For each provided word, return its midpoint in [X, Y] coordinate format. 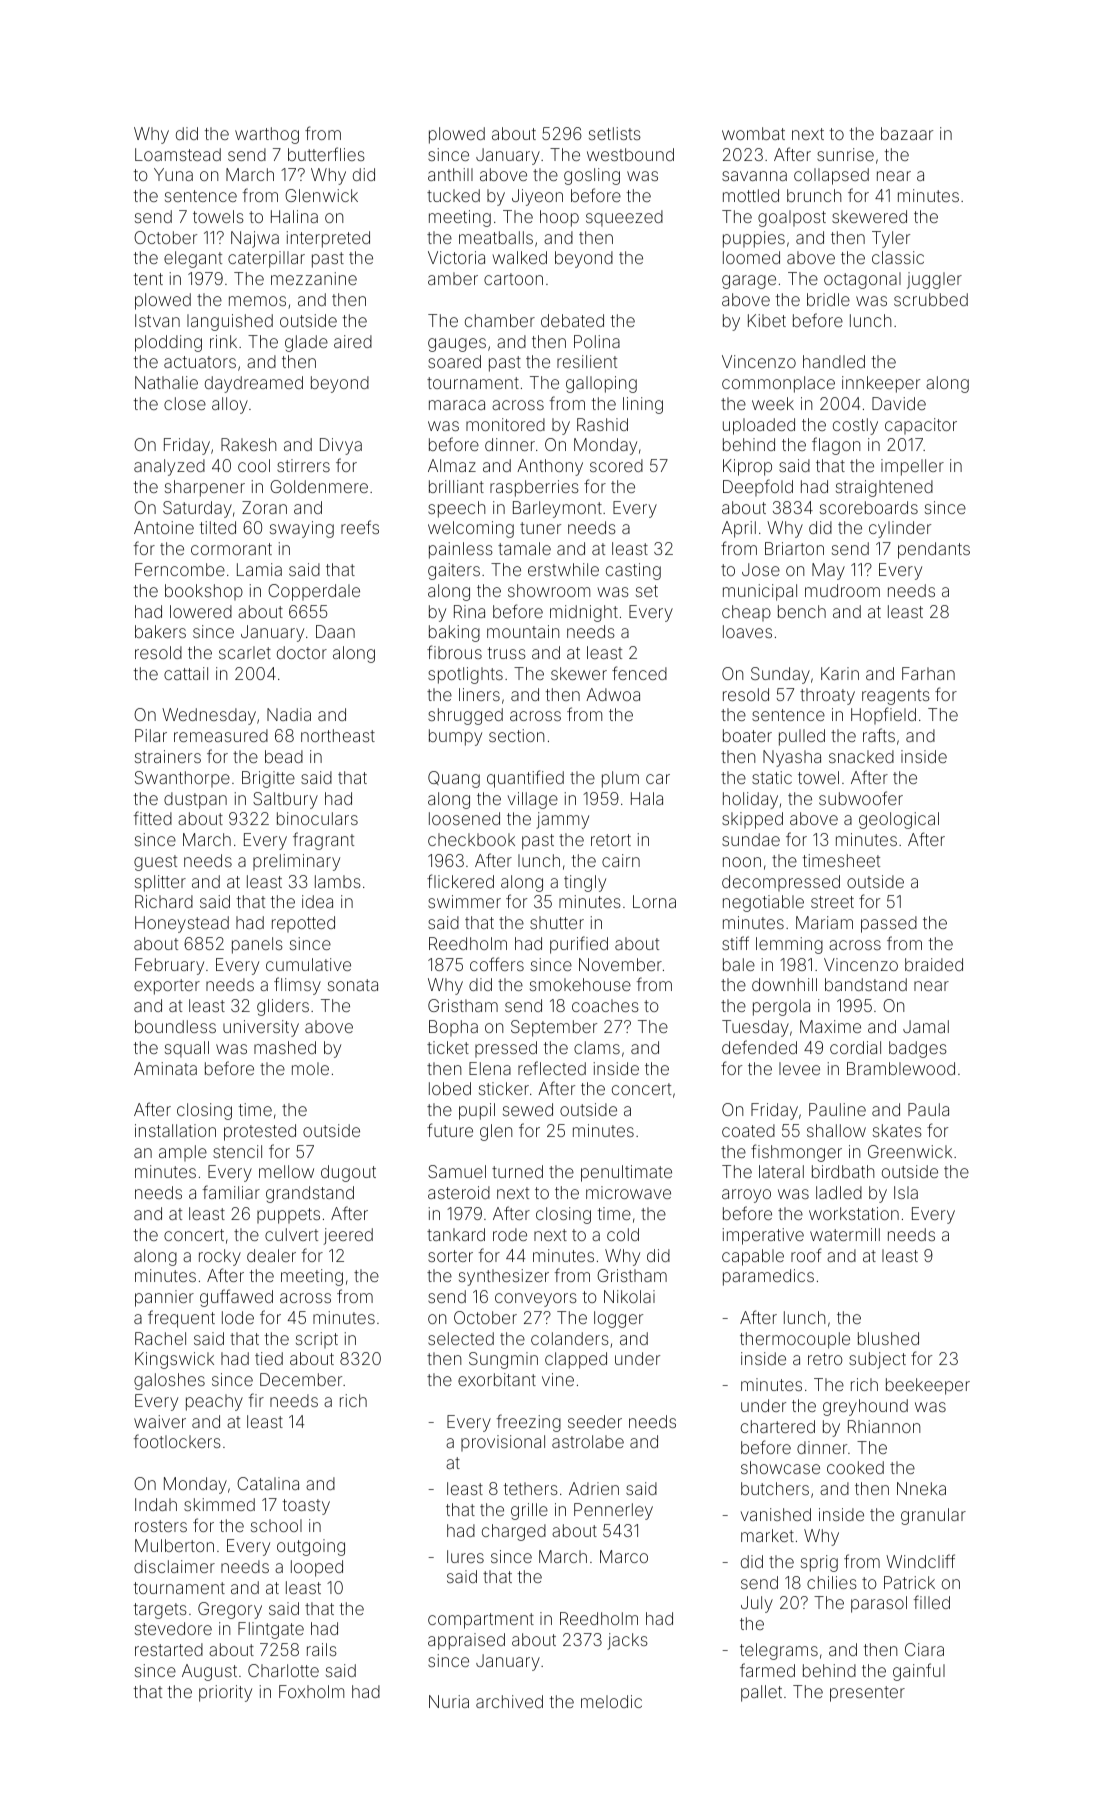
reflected [552, 1068]
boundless [175, 1026]
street [832, 902]
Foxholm [311, 1691]
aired [353, 341]
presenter [867, 1694]
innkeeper [881, 384]
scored [616, 465]
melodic [611, 1701]
